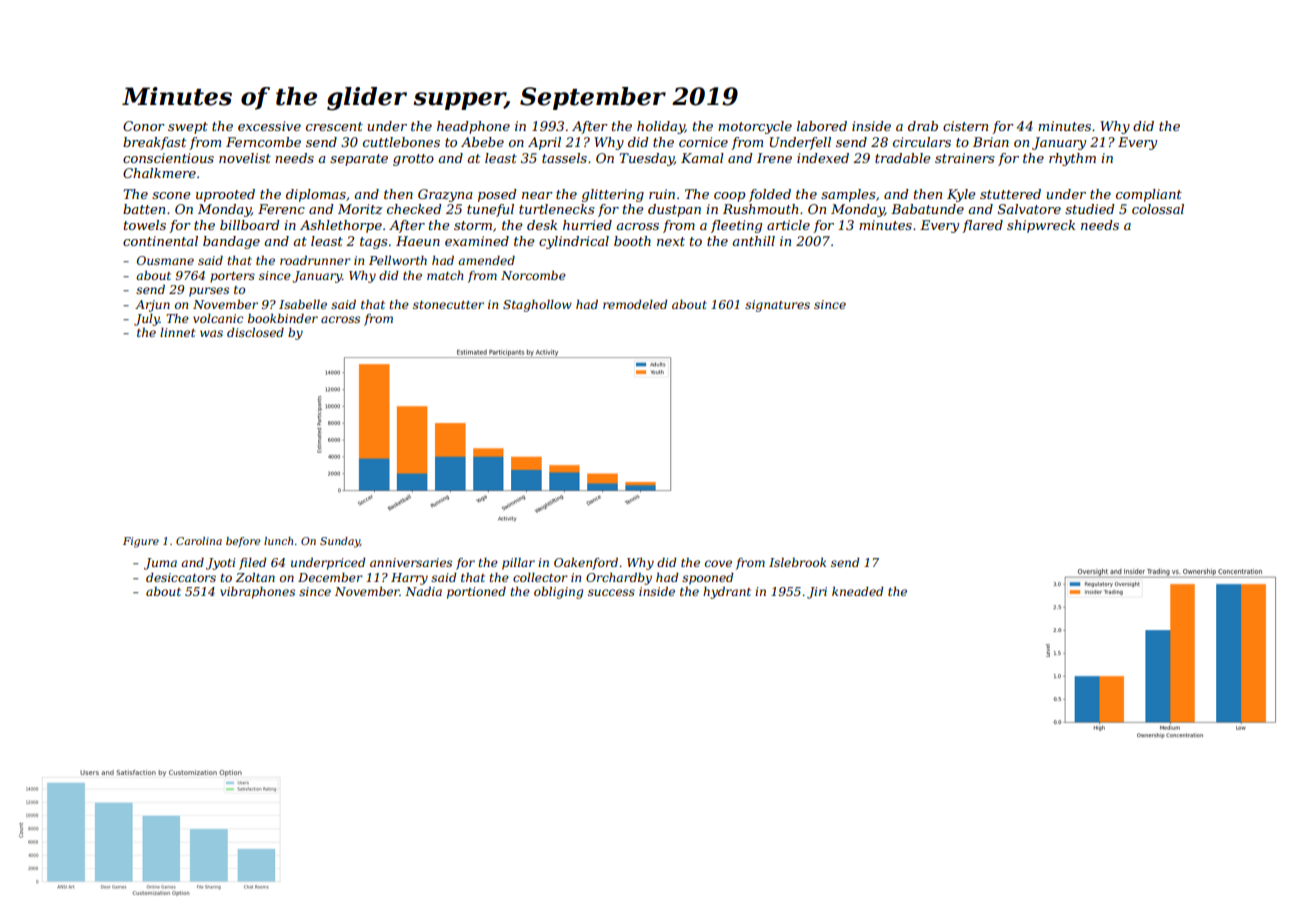 This image has height=924, width=1308. Describe the element at coordinates (145, 225) in the image. I see `towels` at that location.
